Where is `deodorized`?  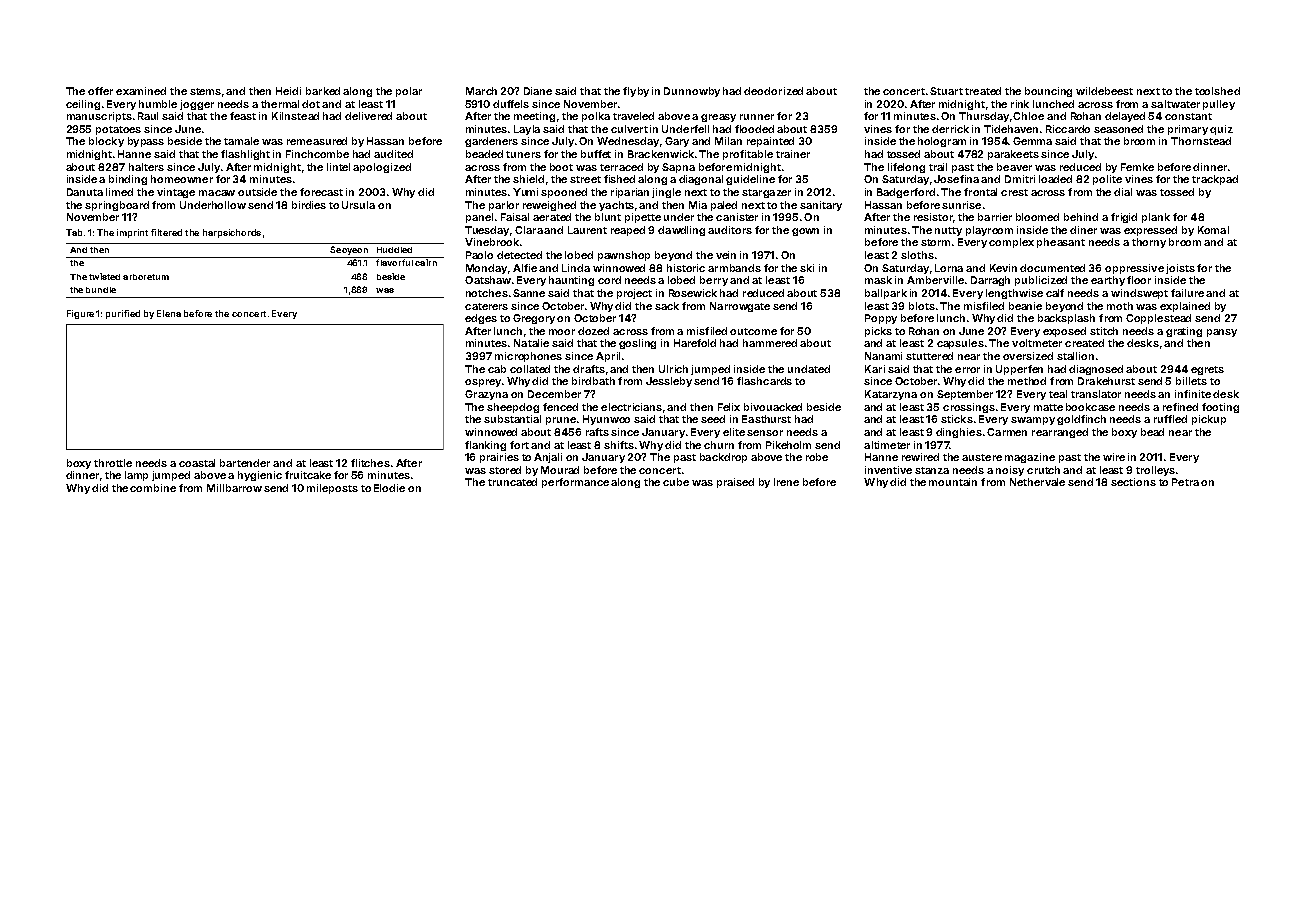 deodorized is located at coordinates (773, 91).
